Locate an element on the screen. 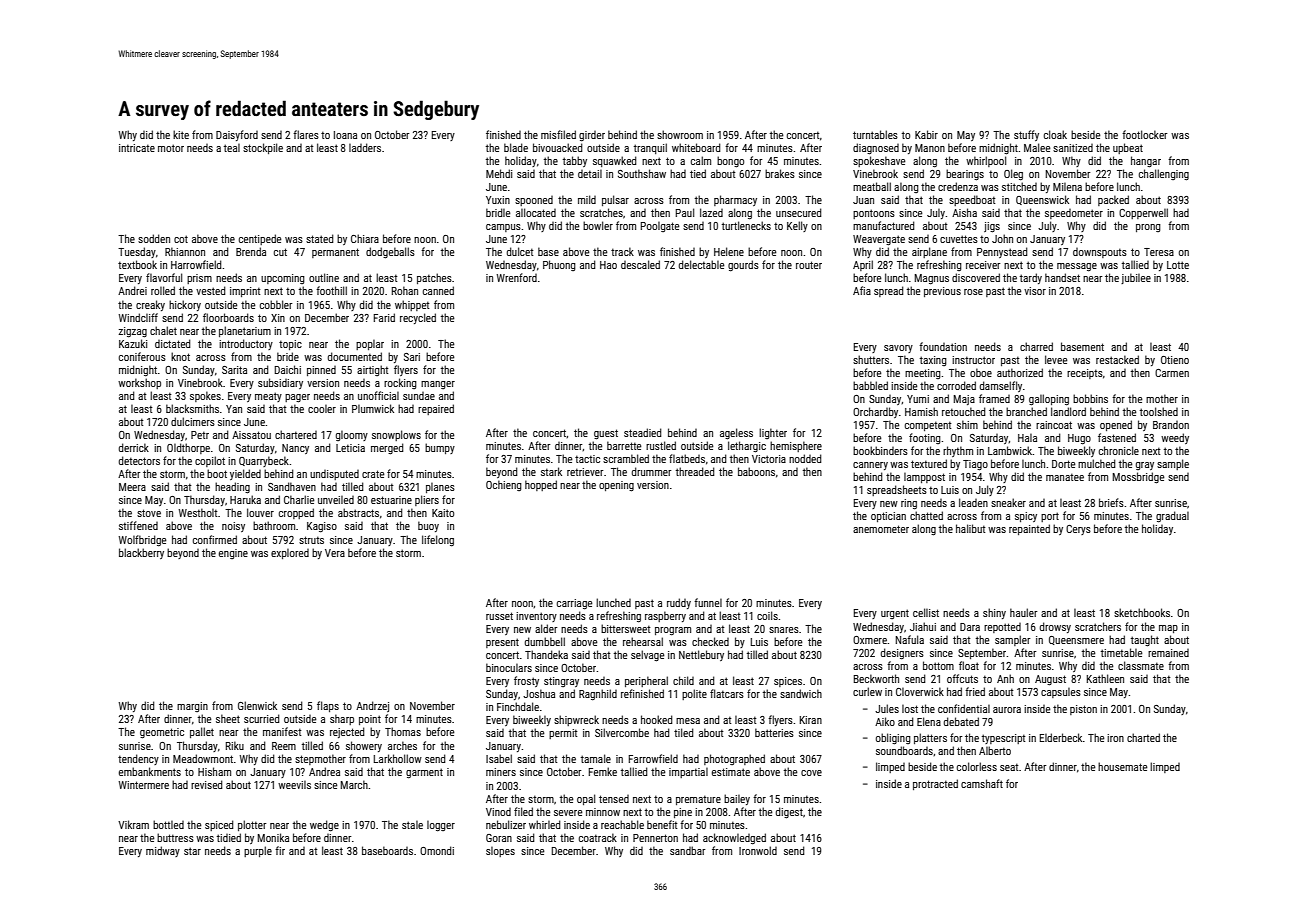 This screenshot has height=924, width=1308. port is located at coordinates (1050, 517).
